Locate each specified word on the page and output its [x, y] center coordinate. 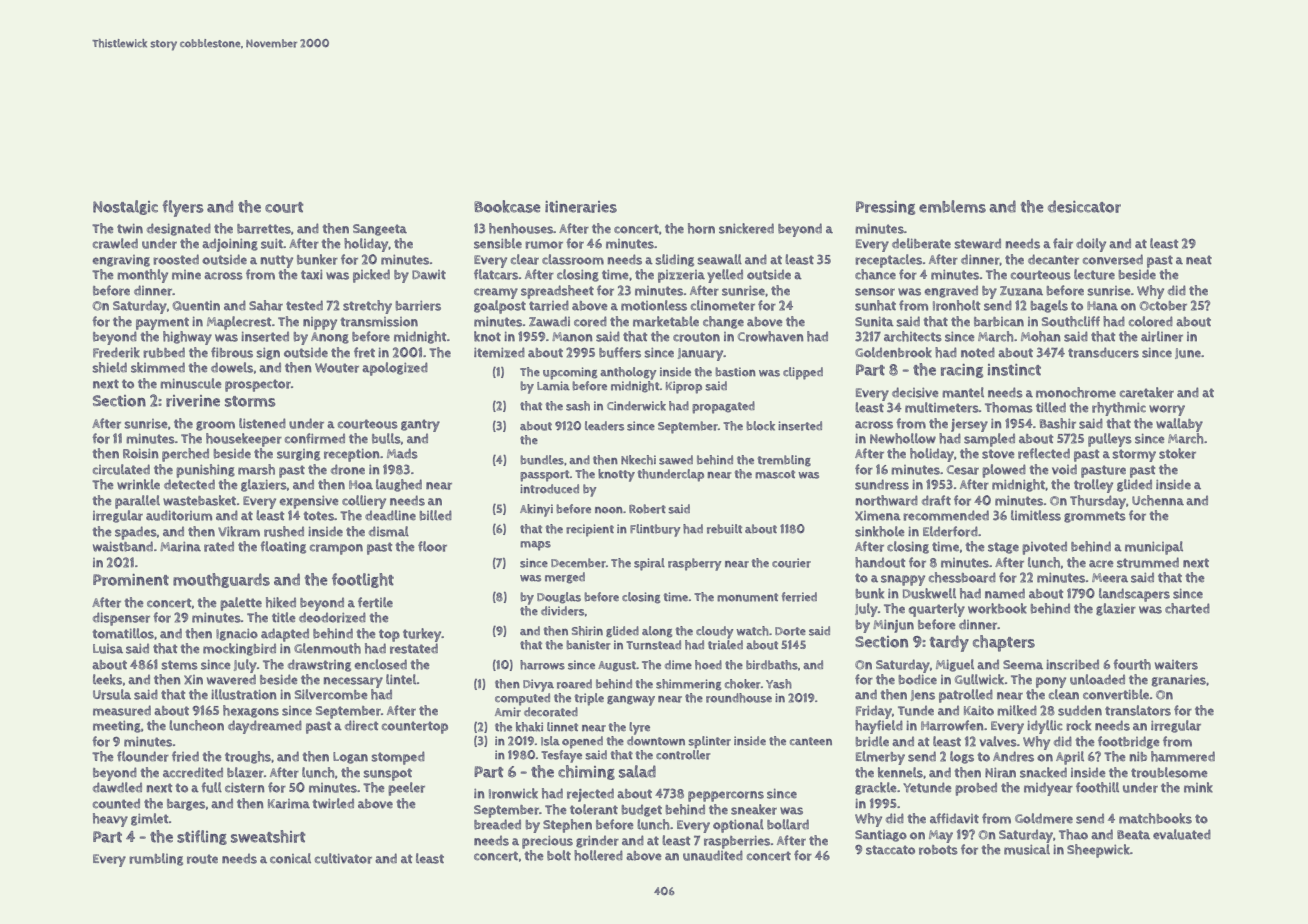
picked [371, 276]
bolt [559, 855]
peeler [406, 789]
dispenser [121, 619]
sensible [498, 243]
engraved [951, 291]
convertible [1116, 694]
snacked [1043, 772]
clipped [803, 373]
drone [348, 469]
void [1064, 469]
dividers [563, 611]
